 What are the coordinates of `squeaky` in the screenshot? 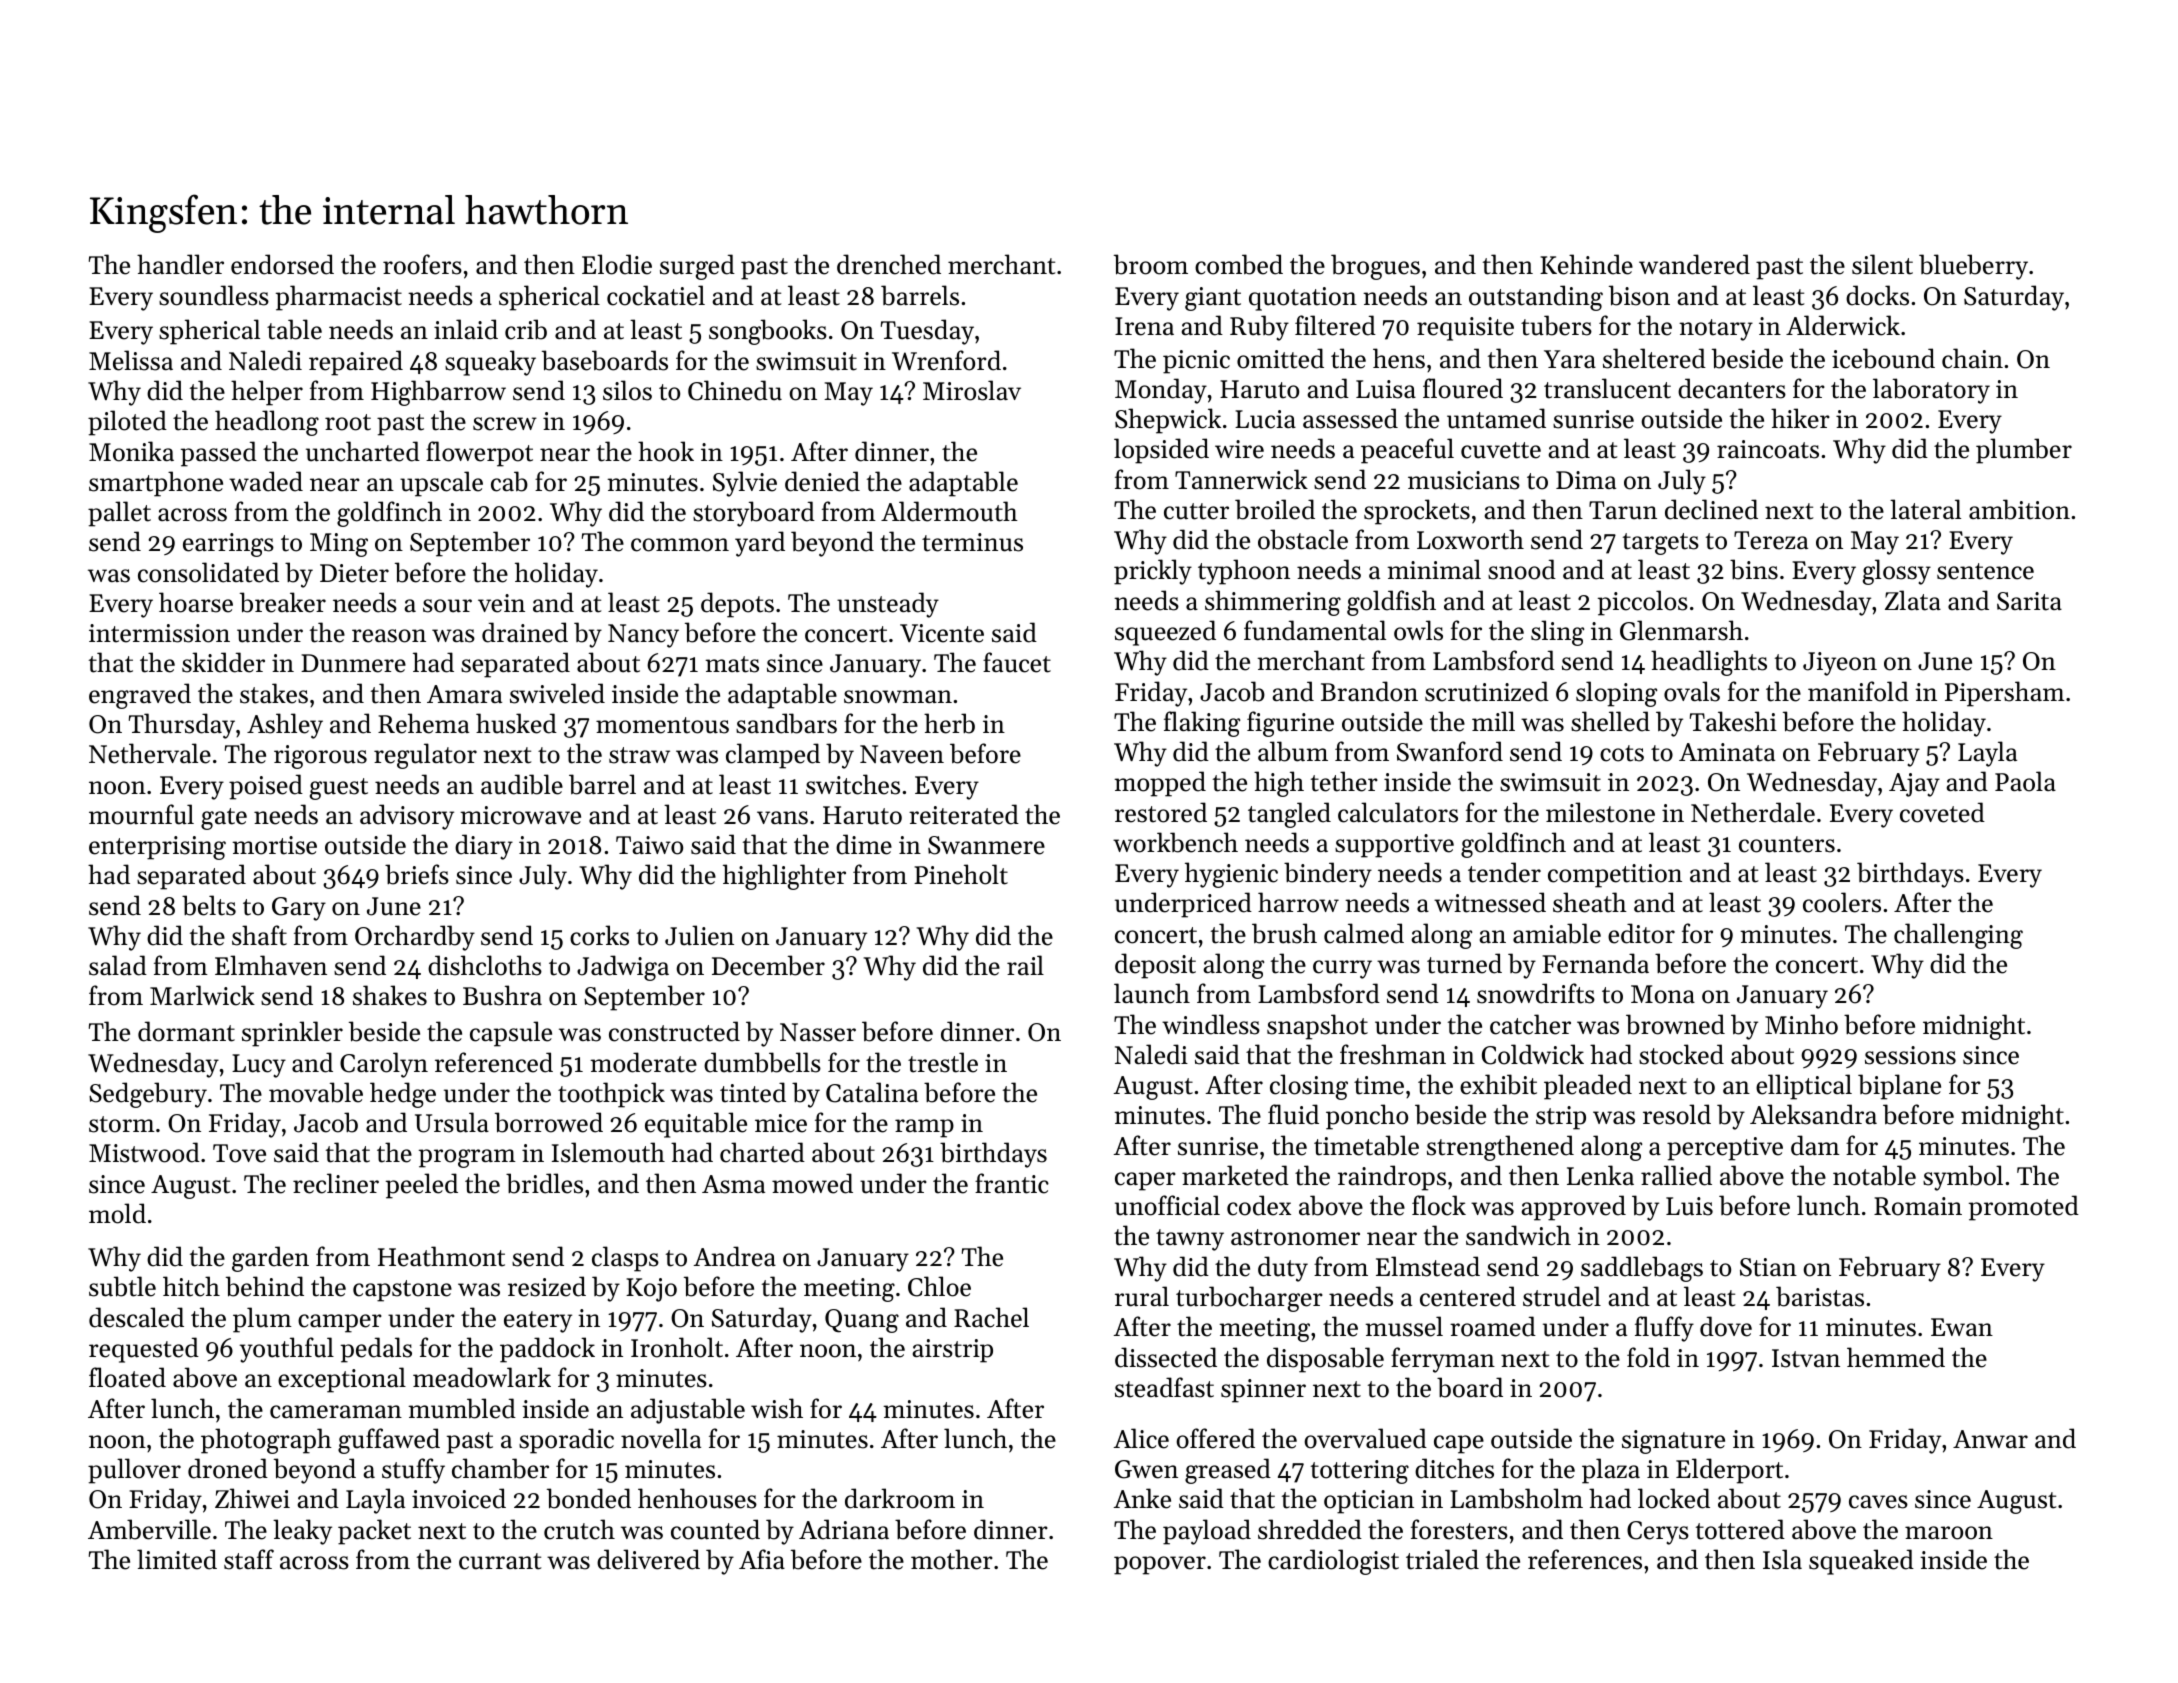 It's located at (490, 363).
